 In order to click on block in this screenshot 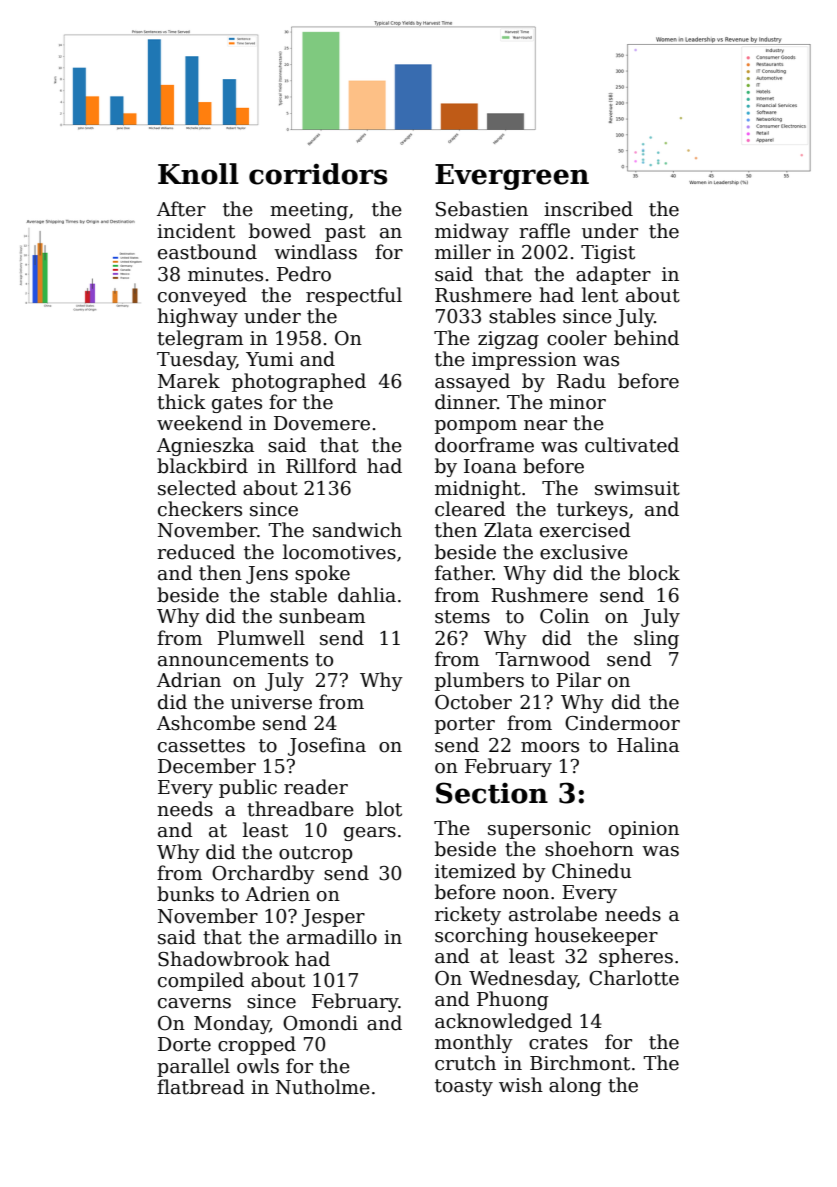, I will do `click(654, 573)`.
